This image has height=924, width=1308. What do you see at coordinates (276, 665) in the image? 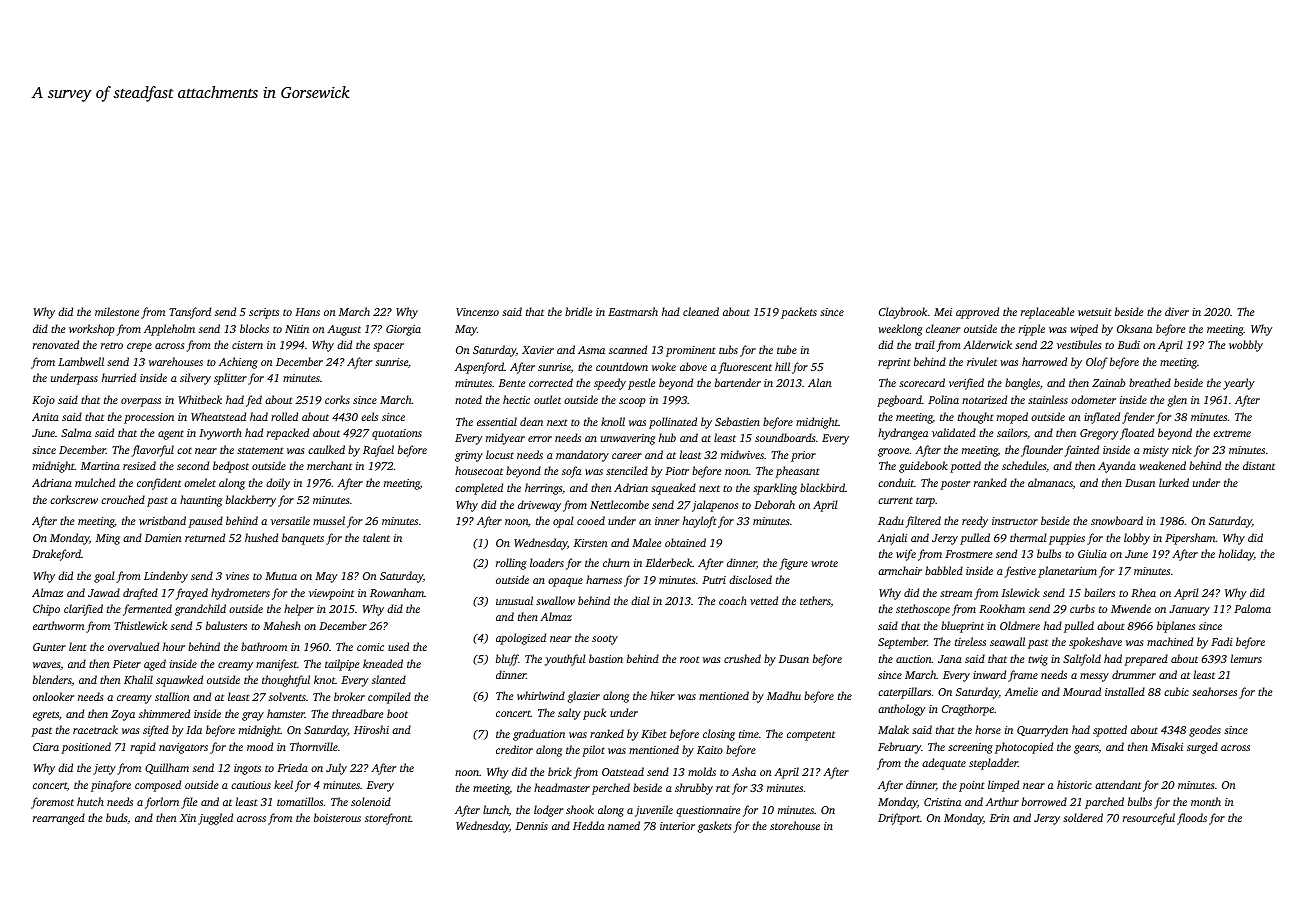
I see `manifest` at bounding box center [276, 665].
